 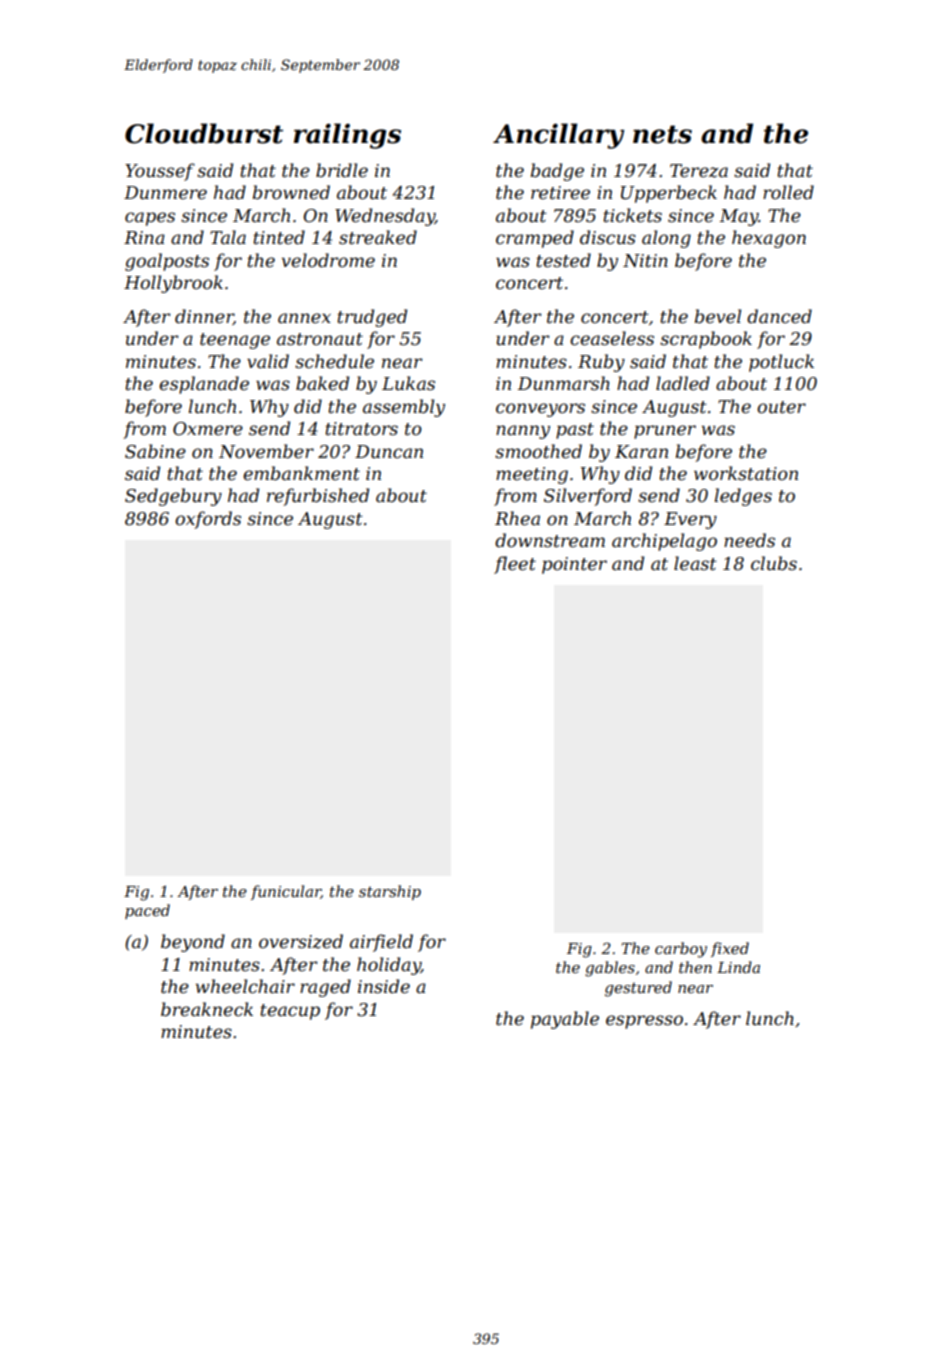 What do you see at coordinates (208, 520) in the image?
I see `oxfords` at bounding box center [208, 520].
